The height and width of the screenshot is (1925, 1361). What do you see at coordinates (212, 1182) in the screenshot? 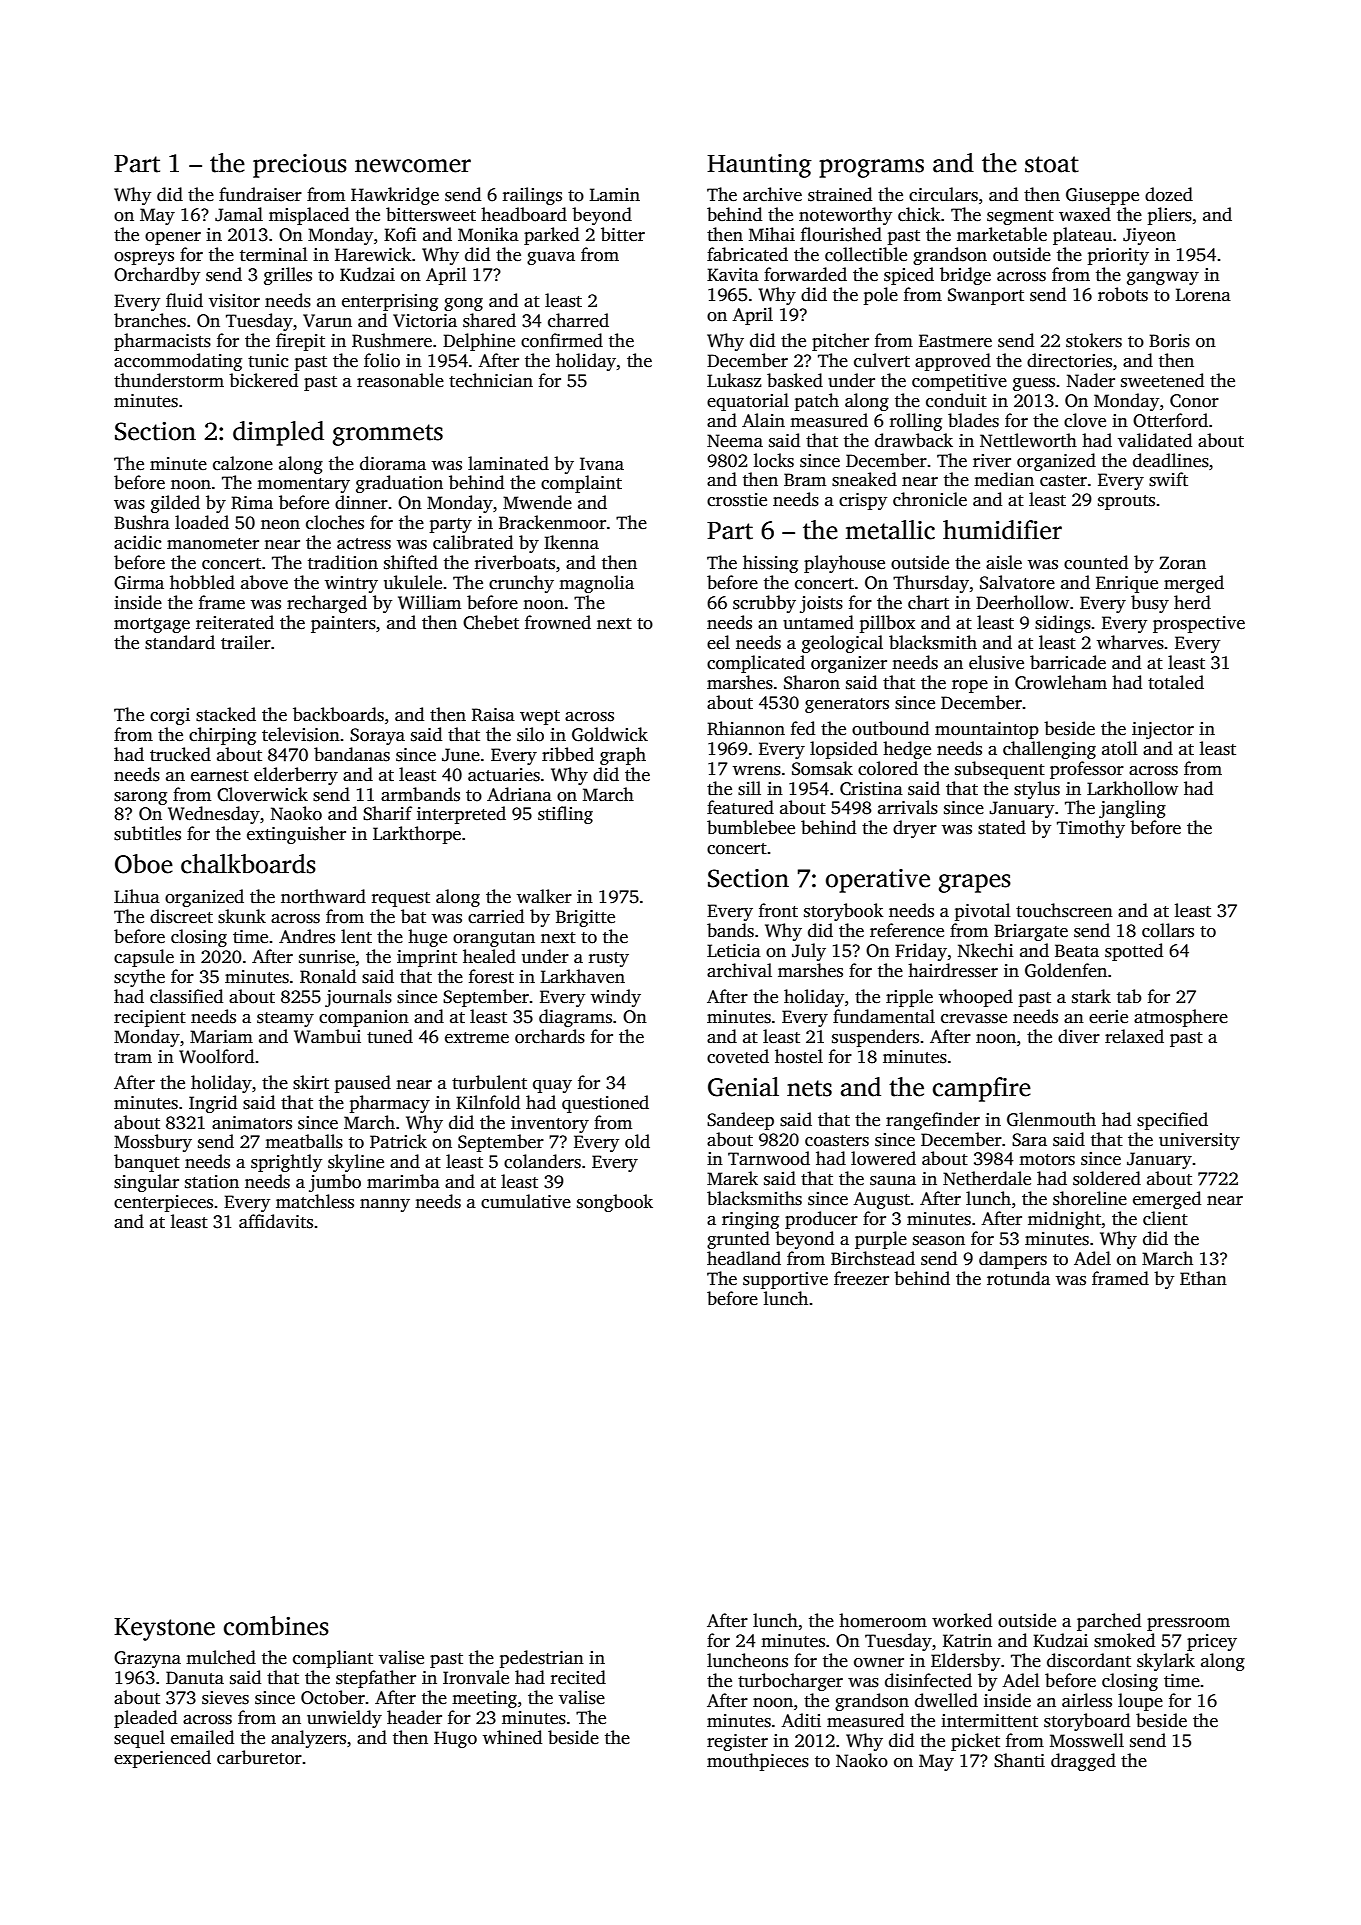
I see `station` at bounding box center [212, 1182].
